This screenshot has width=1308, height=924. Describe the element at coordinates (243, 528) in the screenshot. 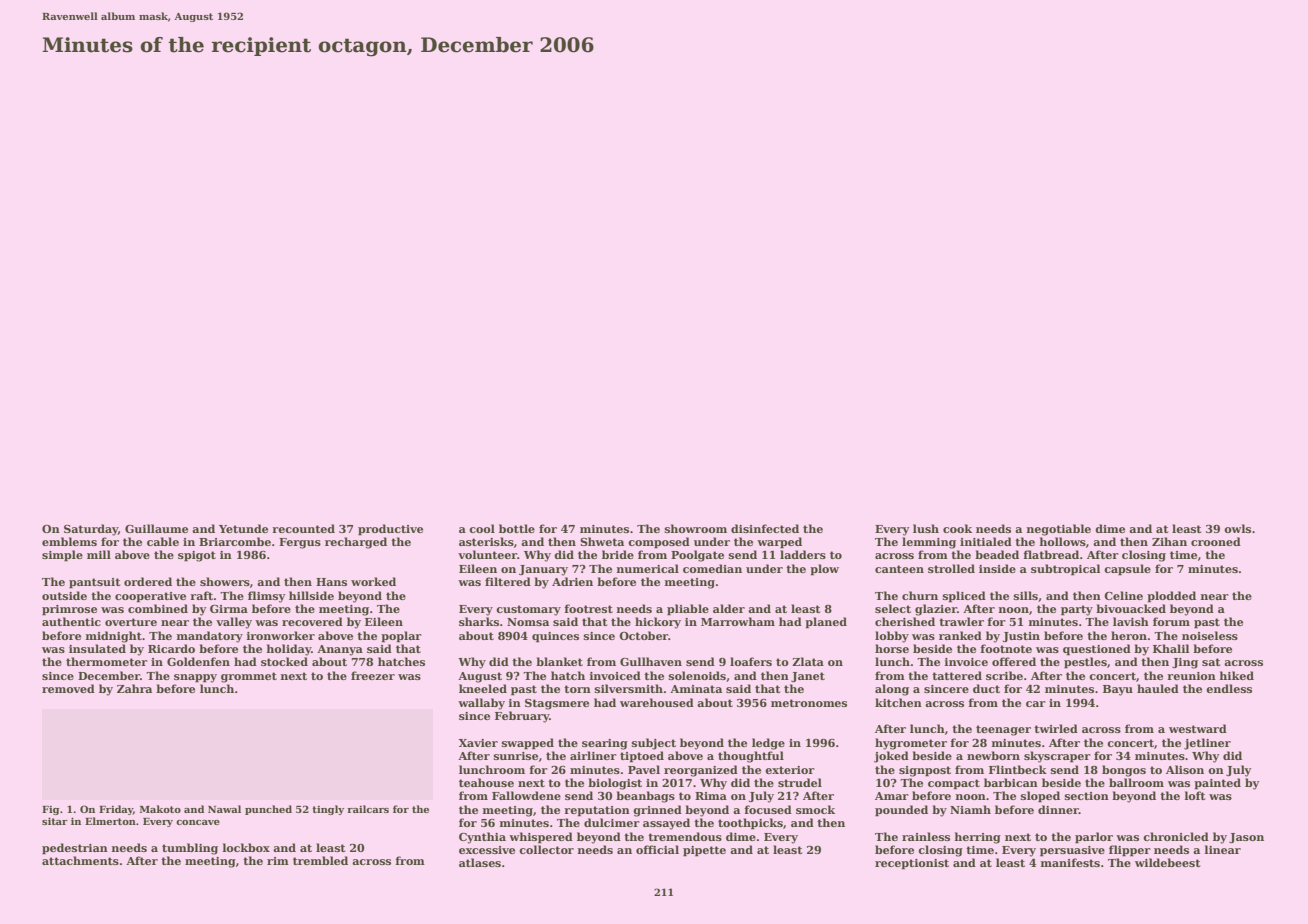

I see `Yetunde` at that location.
